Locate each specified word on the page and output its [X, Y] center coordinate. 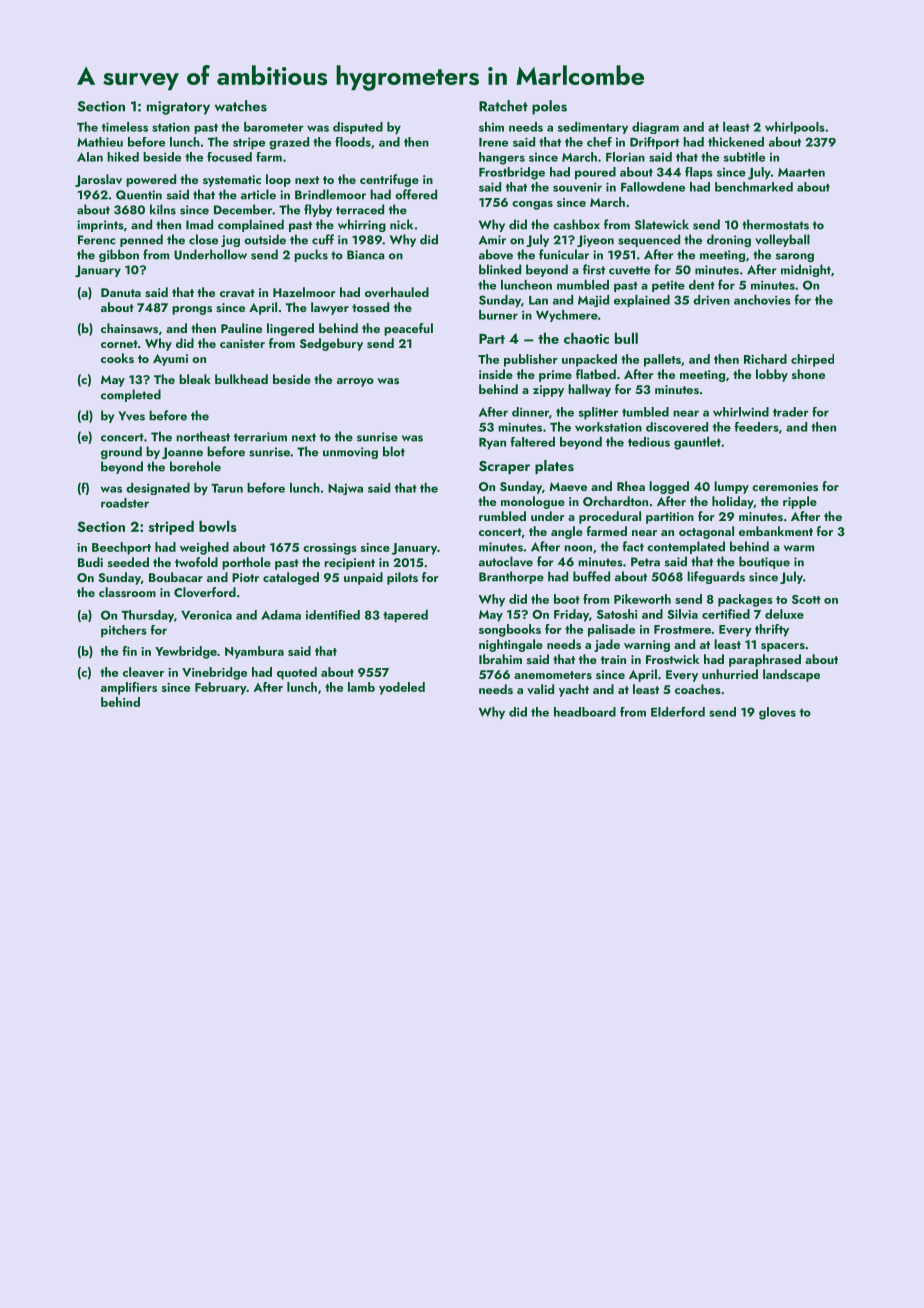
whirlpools [795, 128]
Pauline [241, 328]
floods [353, 142]
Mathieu [100, 142]
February [221, 688]
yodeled [402, 688]
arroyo [355, 382]
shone [808, 374]
